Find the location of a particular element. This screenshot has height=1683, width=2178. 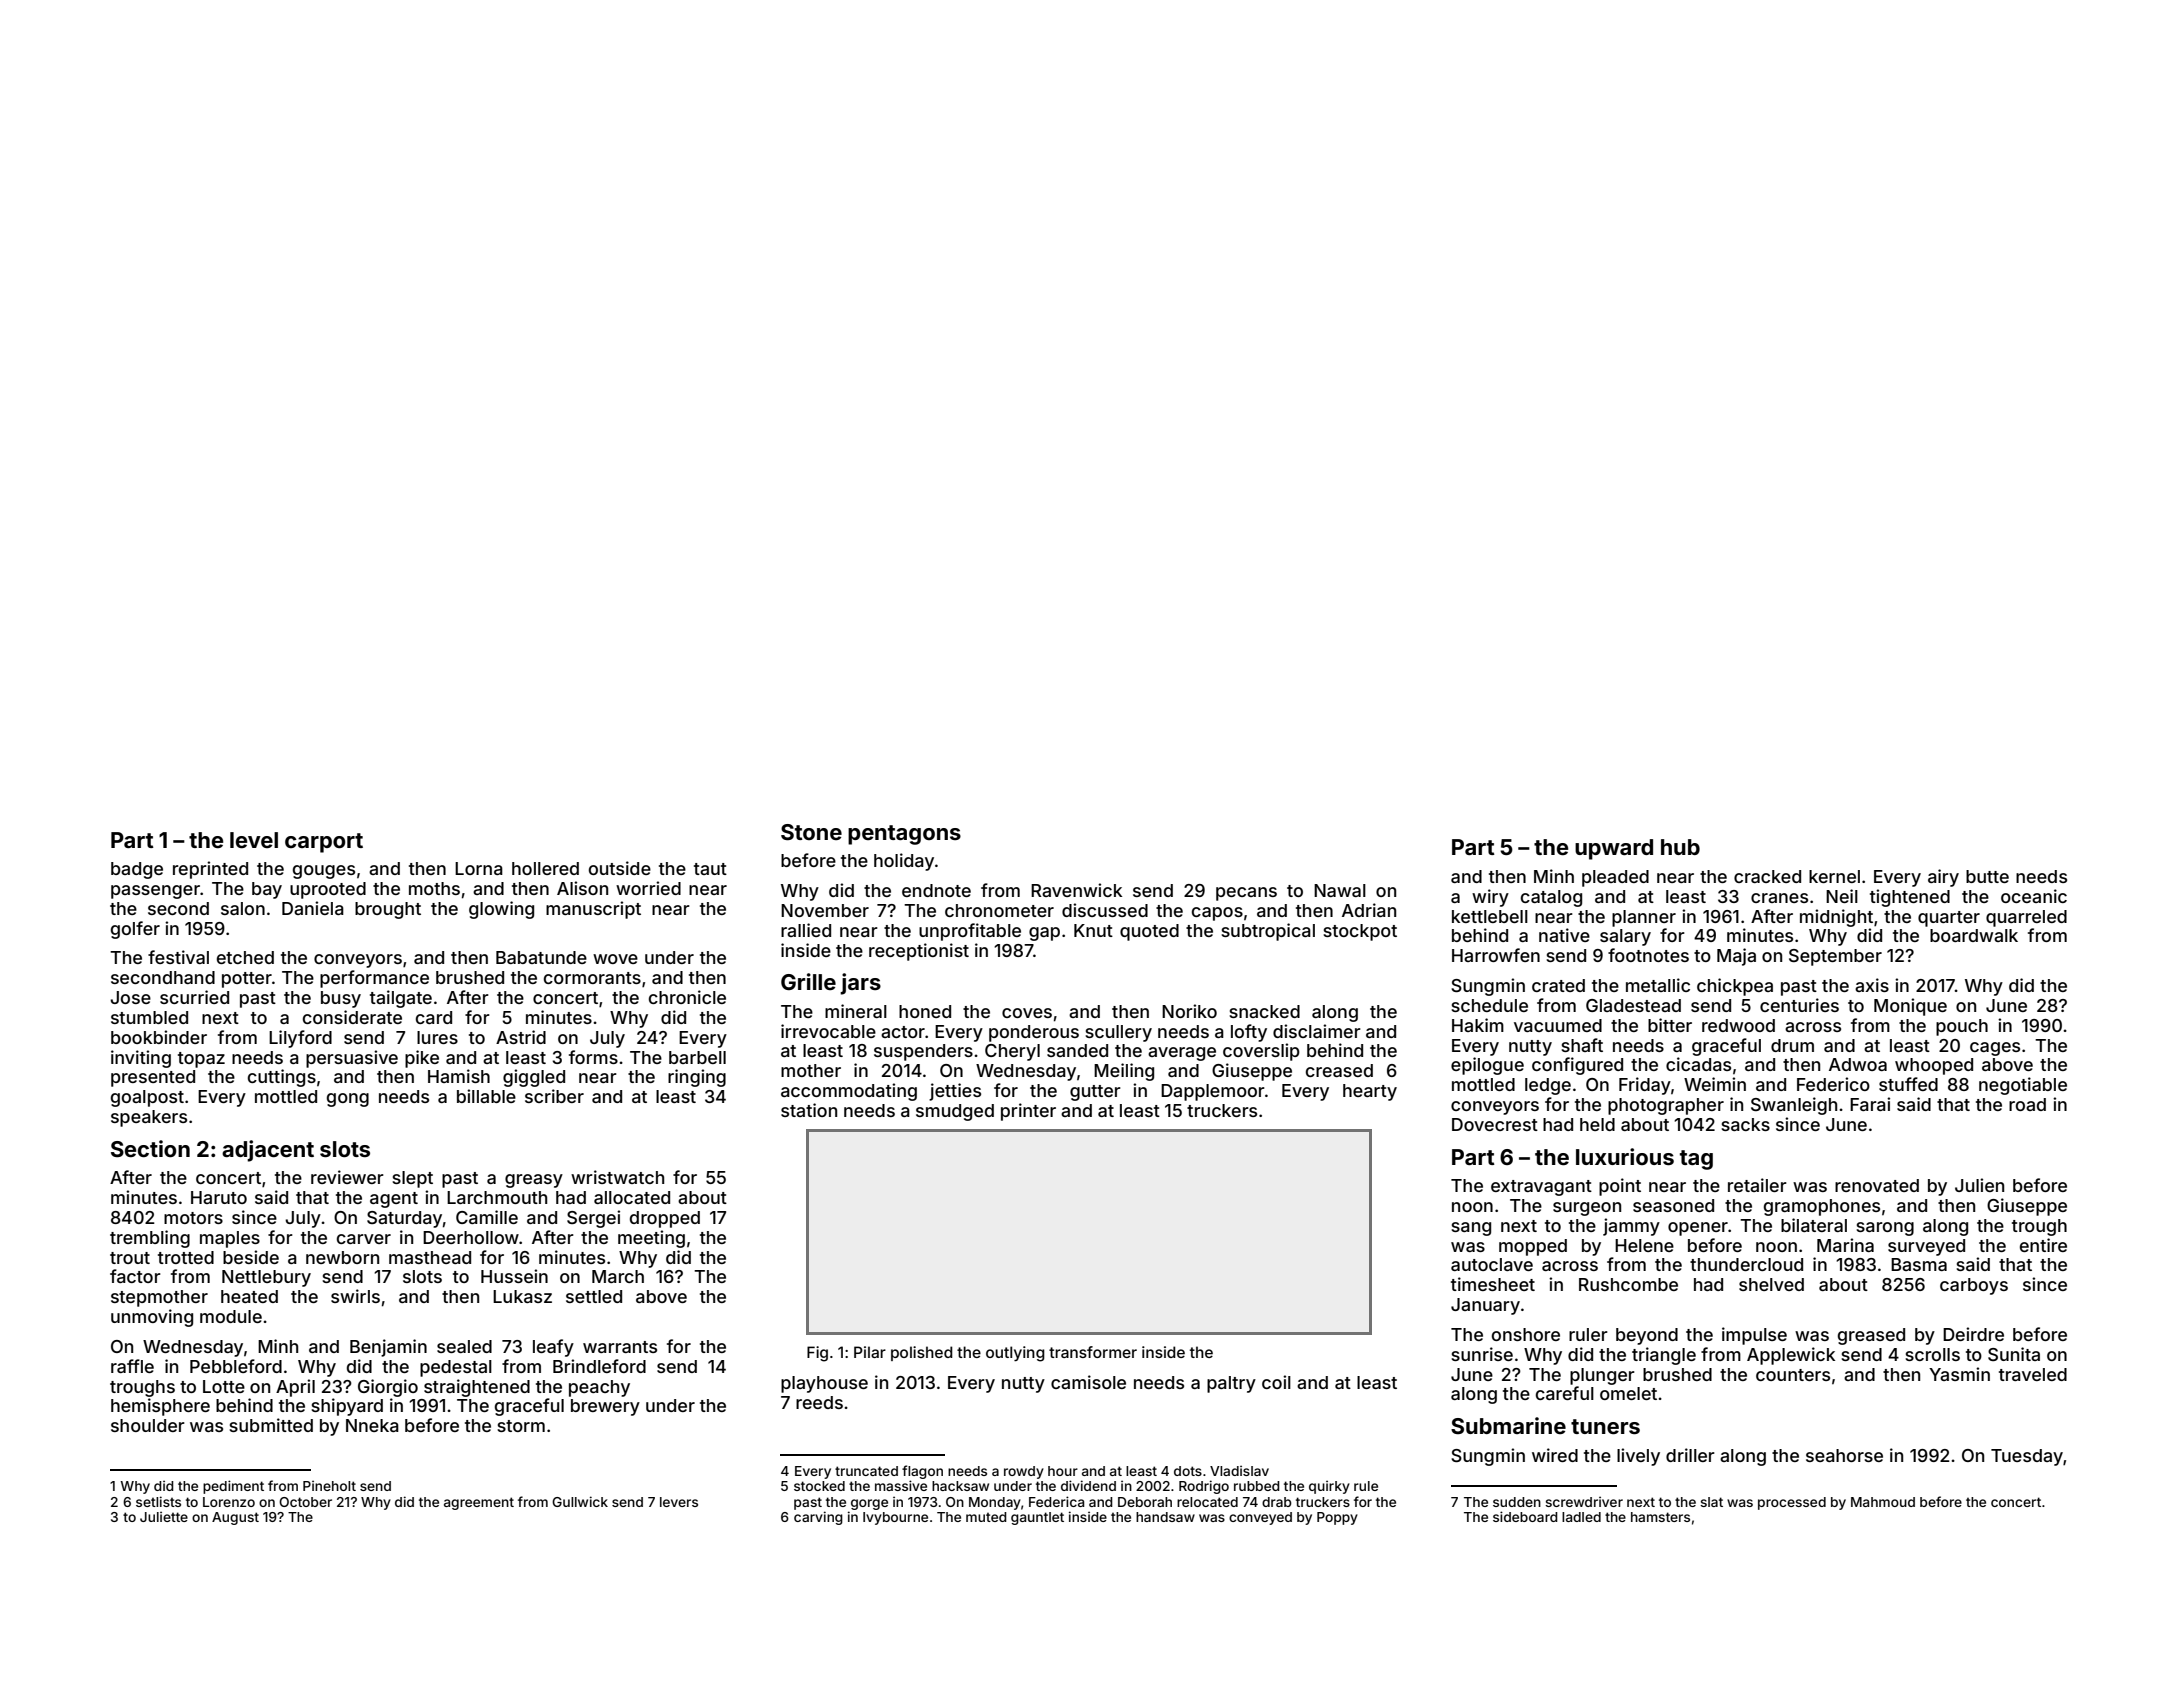

Dovecrest is located at coordinates (1495, 1124).
